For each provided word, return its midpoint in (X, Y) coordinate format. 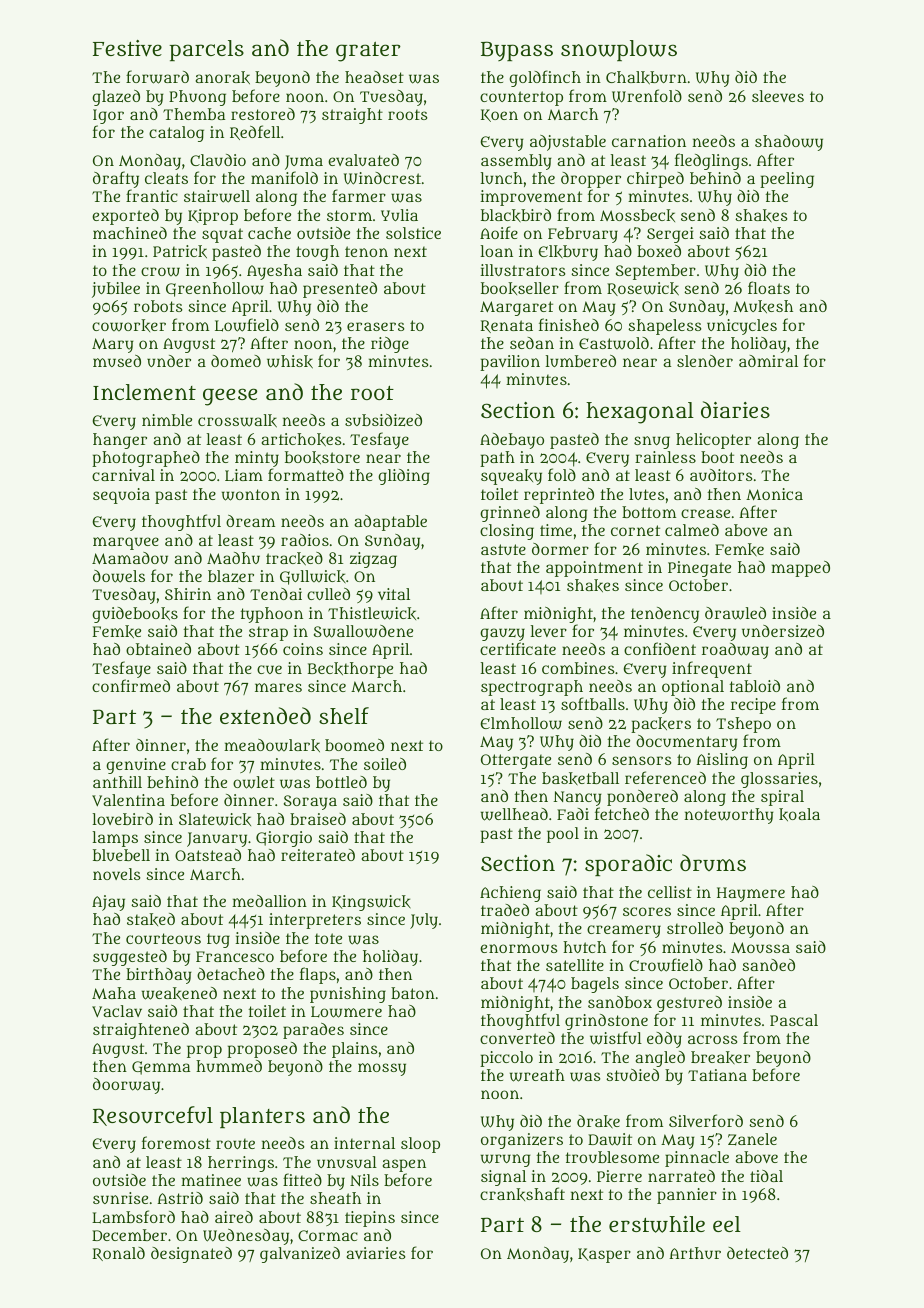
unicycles (742, 327)
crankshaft (522, 1194)
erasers (375, 326)
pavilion (510, 363)
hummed (229, 1066)
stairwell (217, 196)
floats (769, 287)
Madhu (233, 558)
